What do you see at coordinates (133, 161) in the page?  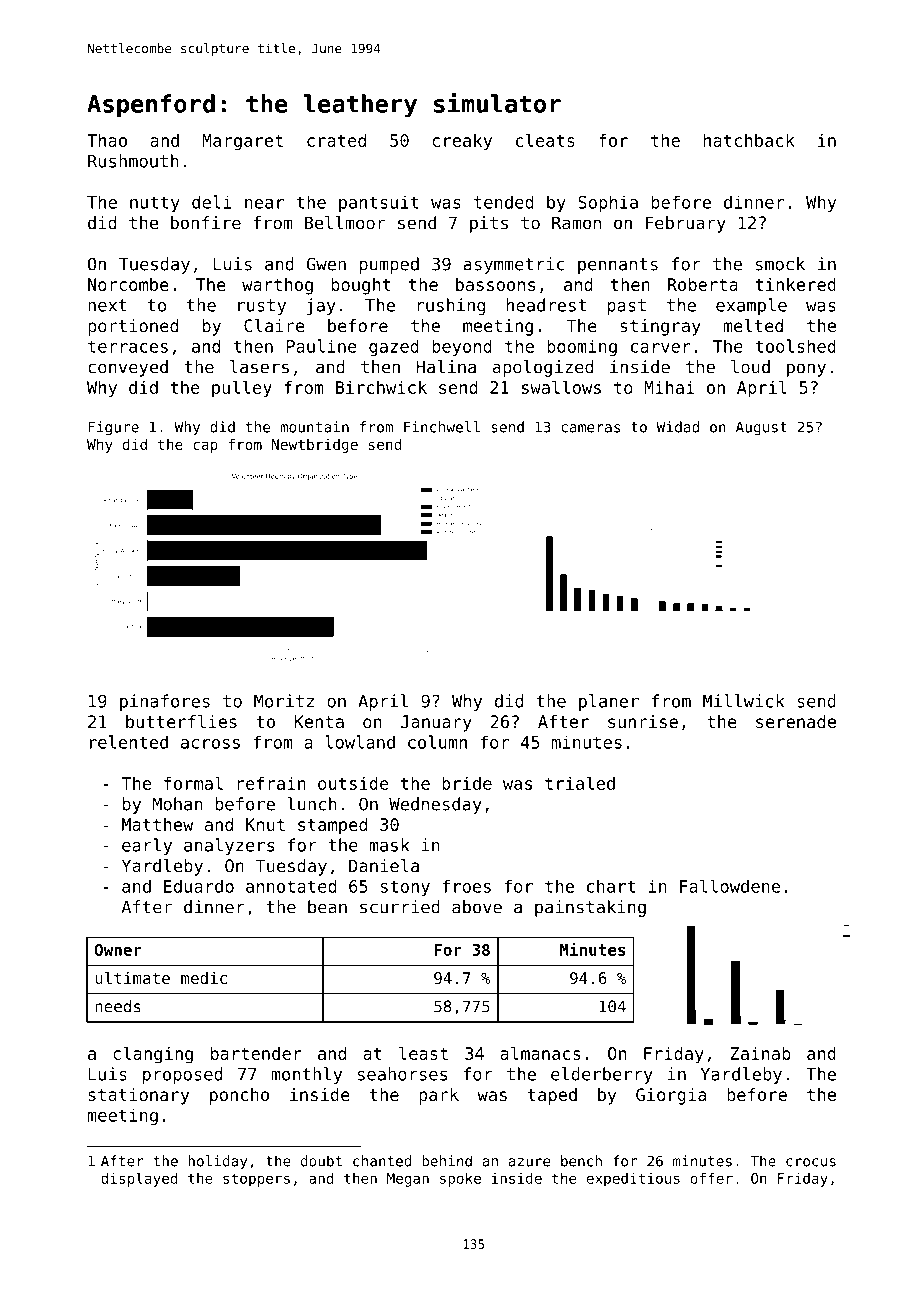 I see `Rushmouth` at bounding box center [133, 161].
